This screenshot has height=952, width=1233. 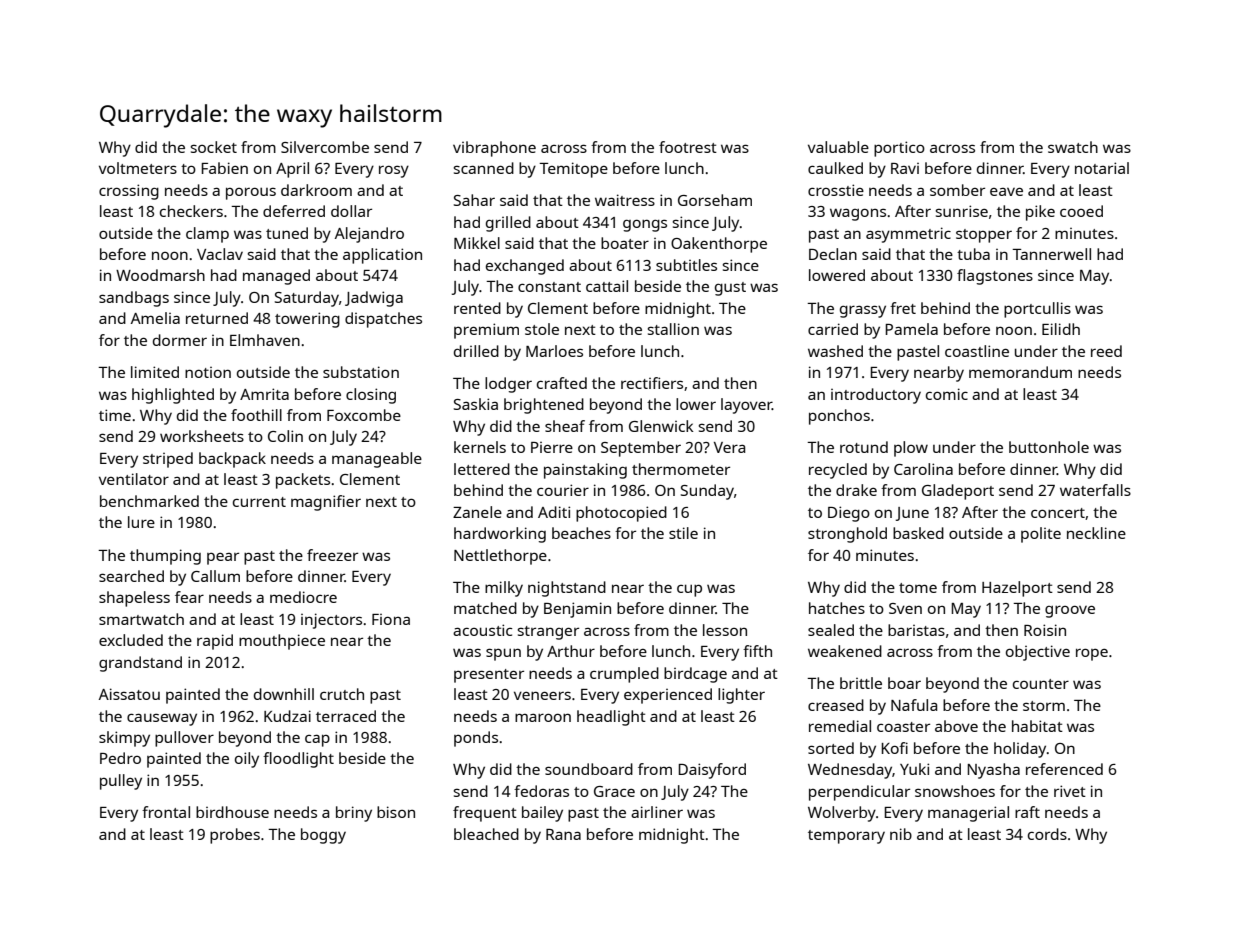 What do you see at coordinates (316, 190) in the screenshot?
I see `darkroom` at bounding box center [316, 190].
